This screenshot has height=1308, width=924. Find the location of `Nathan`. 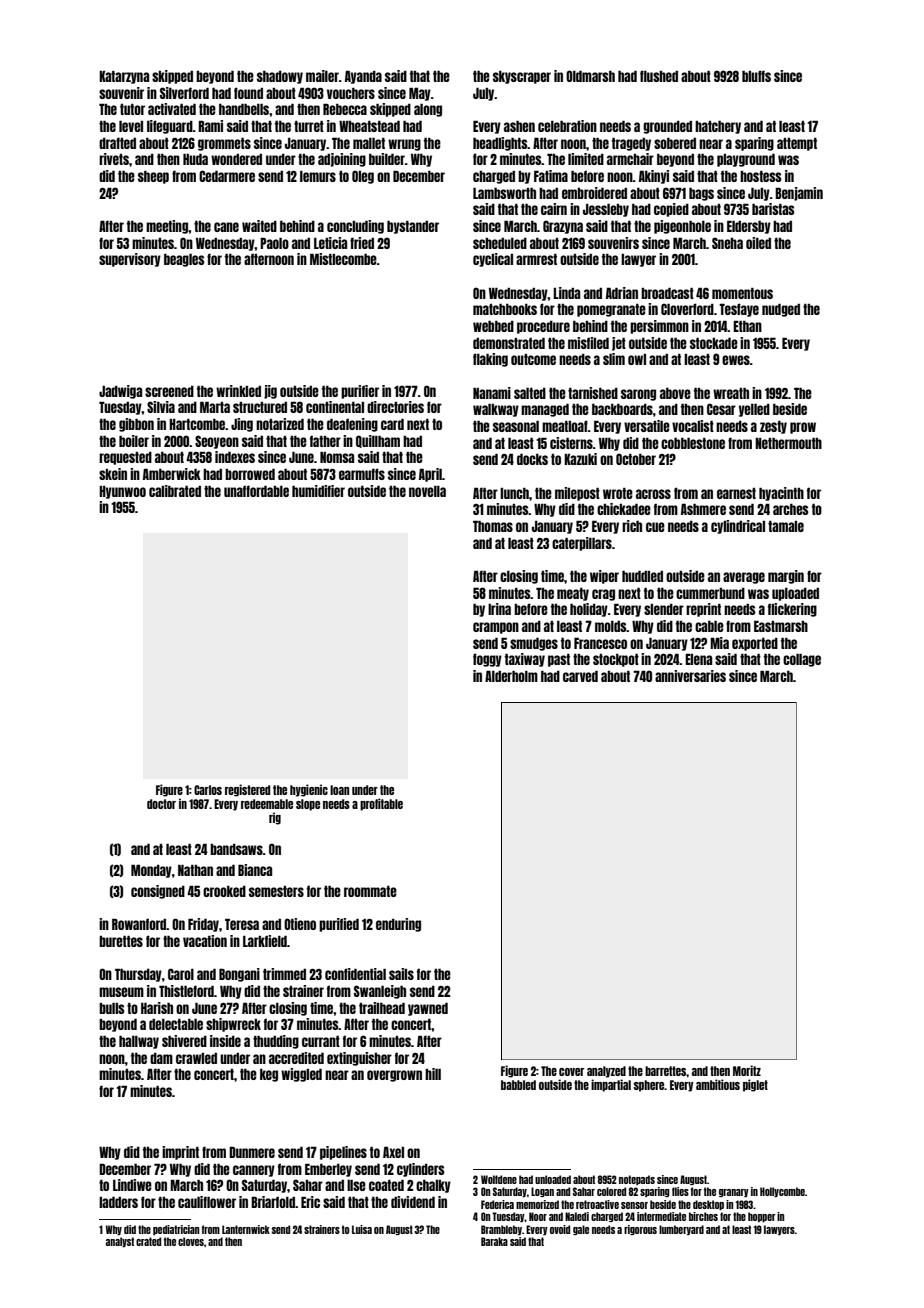

Nathan is located at coordinates (195, 870).
